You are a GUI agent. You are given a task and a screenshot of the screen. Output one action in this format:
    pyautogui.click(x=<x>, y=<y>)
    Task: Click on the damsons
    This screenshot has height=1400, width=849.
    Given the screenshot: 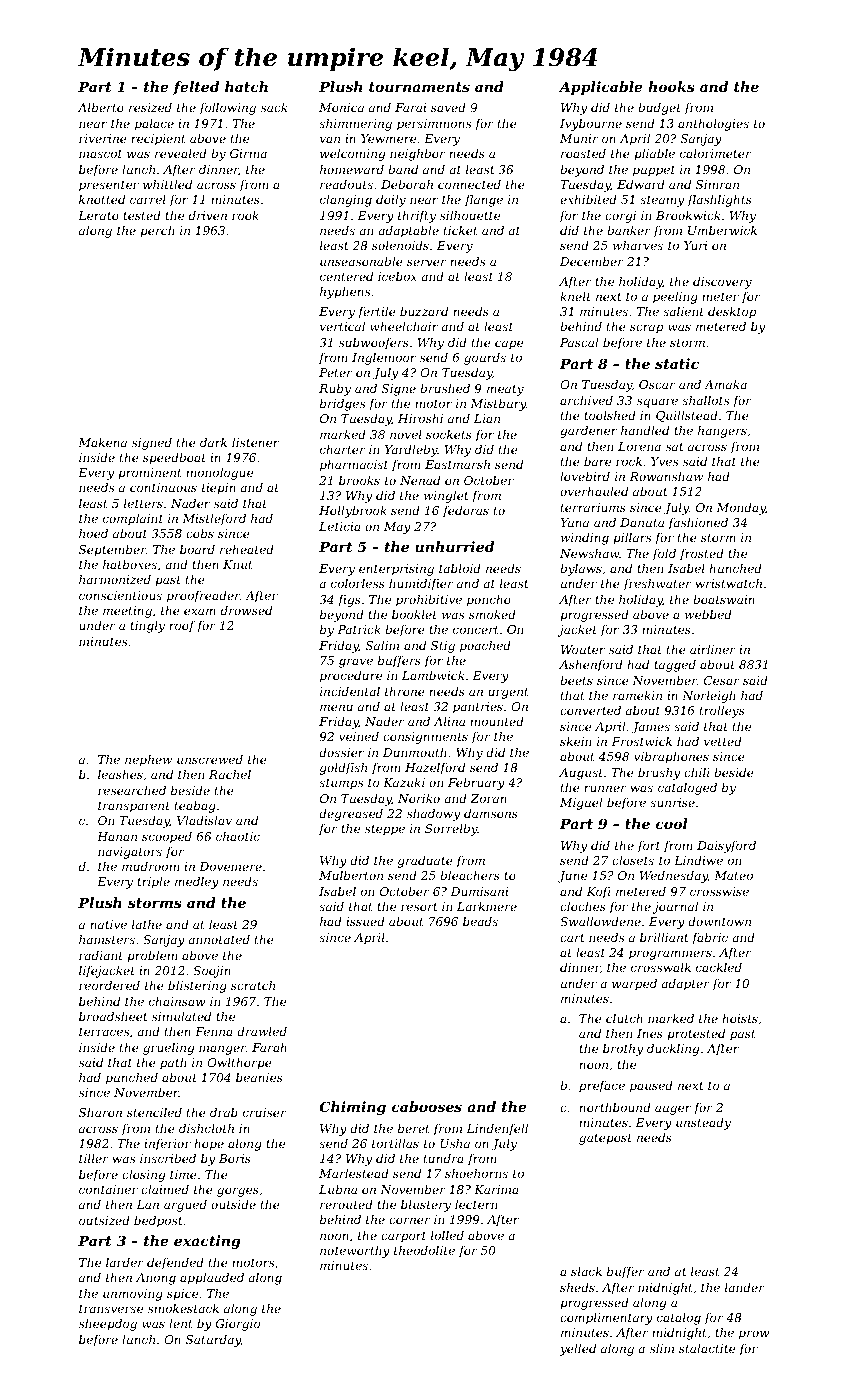 What is the action you would take?
    pyautogui.click(x=491, y=813)
